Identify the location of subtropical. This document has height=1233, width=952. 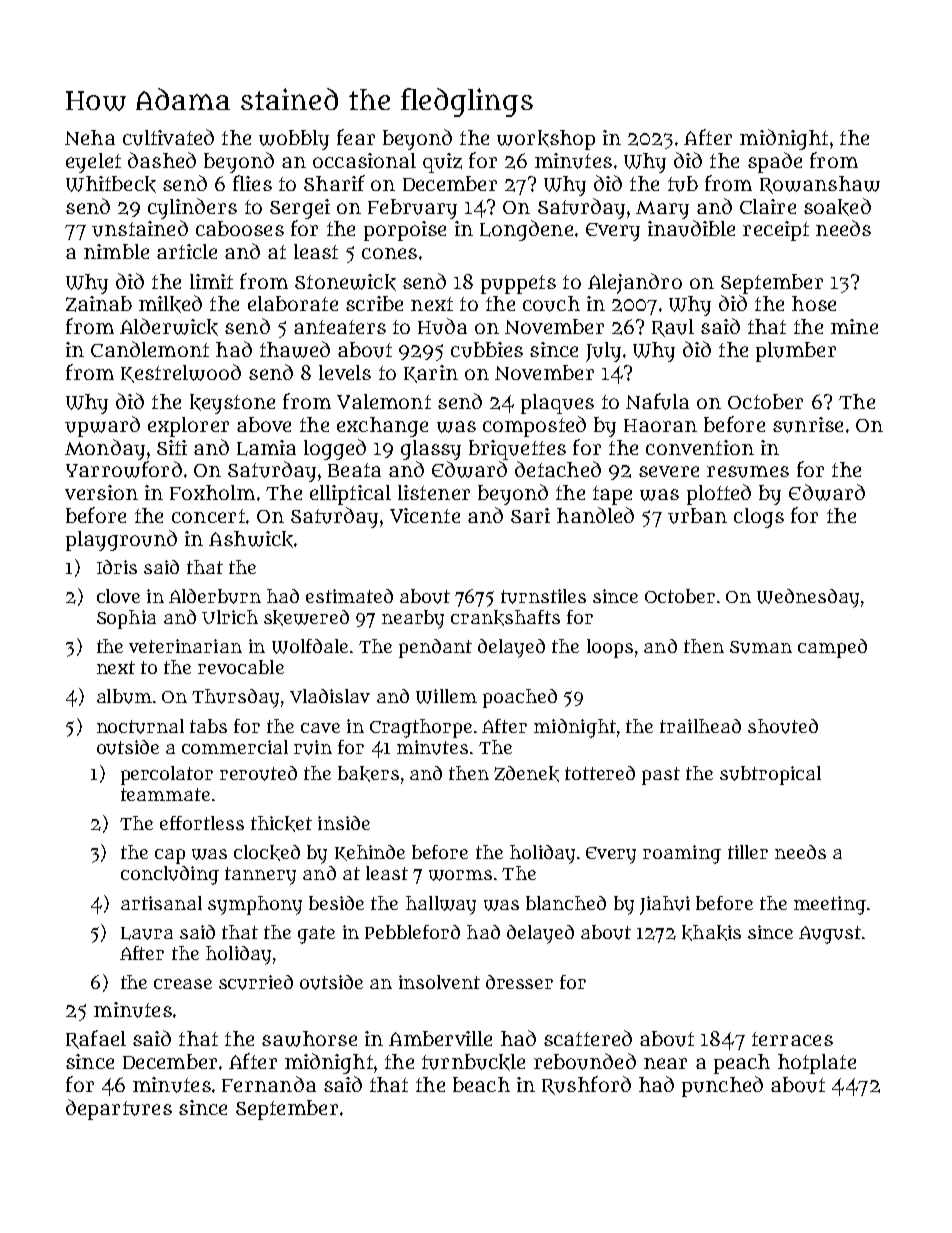
(770, 775).
